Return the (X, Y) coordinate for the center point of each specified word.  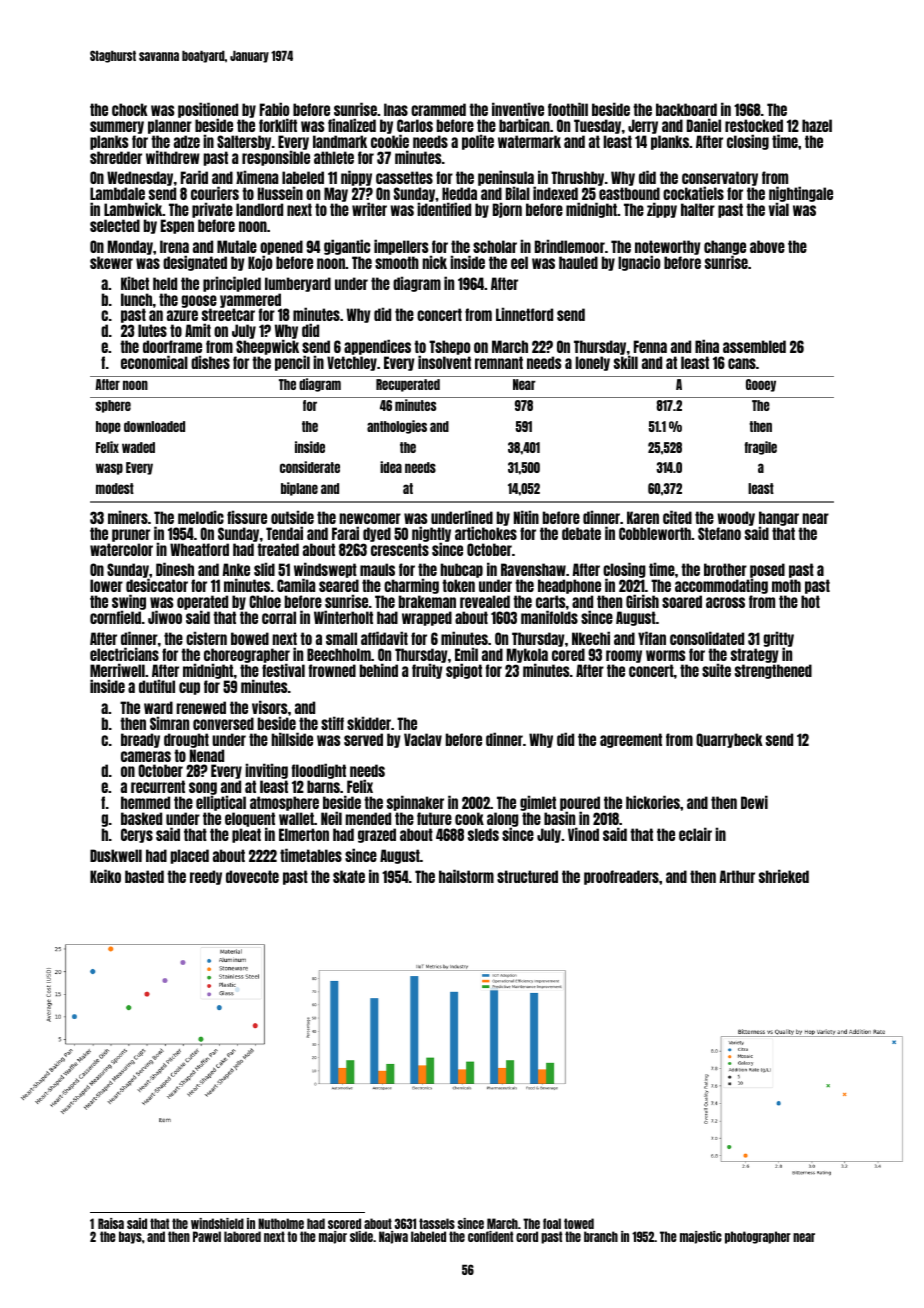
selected (115, 225)
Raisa (111, 1223)
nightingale (801, 194)
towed (579, 1223)
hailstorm (466, 876)
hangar (779, 519)
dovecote (252, 876)
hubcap (462, 571)
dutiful (157, 686)
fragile (761, 448)
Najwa (393, 1237)
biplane (299, 489)
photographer (758, 1237)
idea (391, 467)
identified (444, 209)
